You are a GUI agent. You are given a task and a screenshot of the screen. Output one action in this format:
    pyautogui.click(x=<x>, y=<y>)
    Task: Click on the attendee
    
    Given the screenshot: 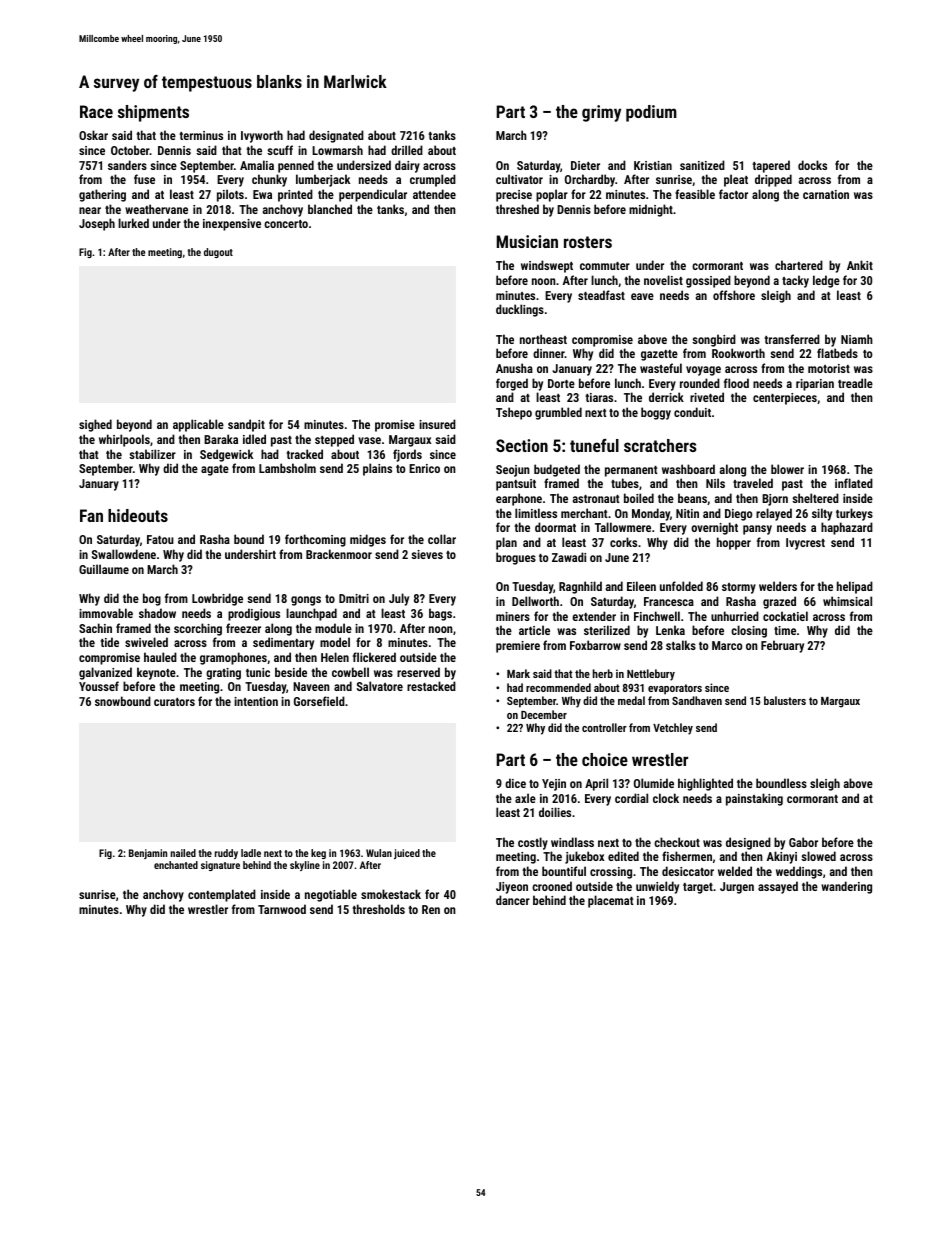 What is the action you would take?
    pyautogui.click(x=434, y=194)
